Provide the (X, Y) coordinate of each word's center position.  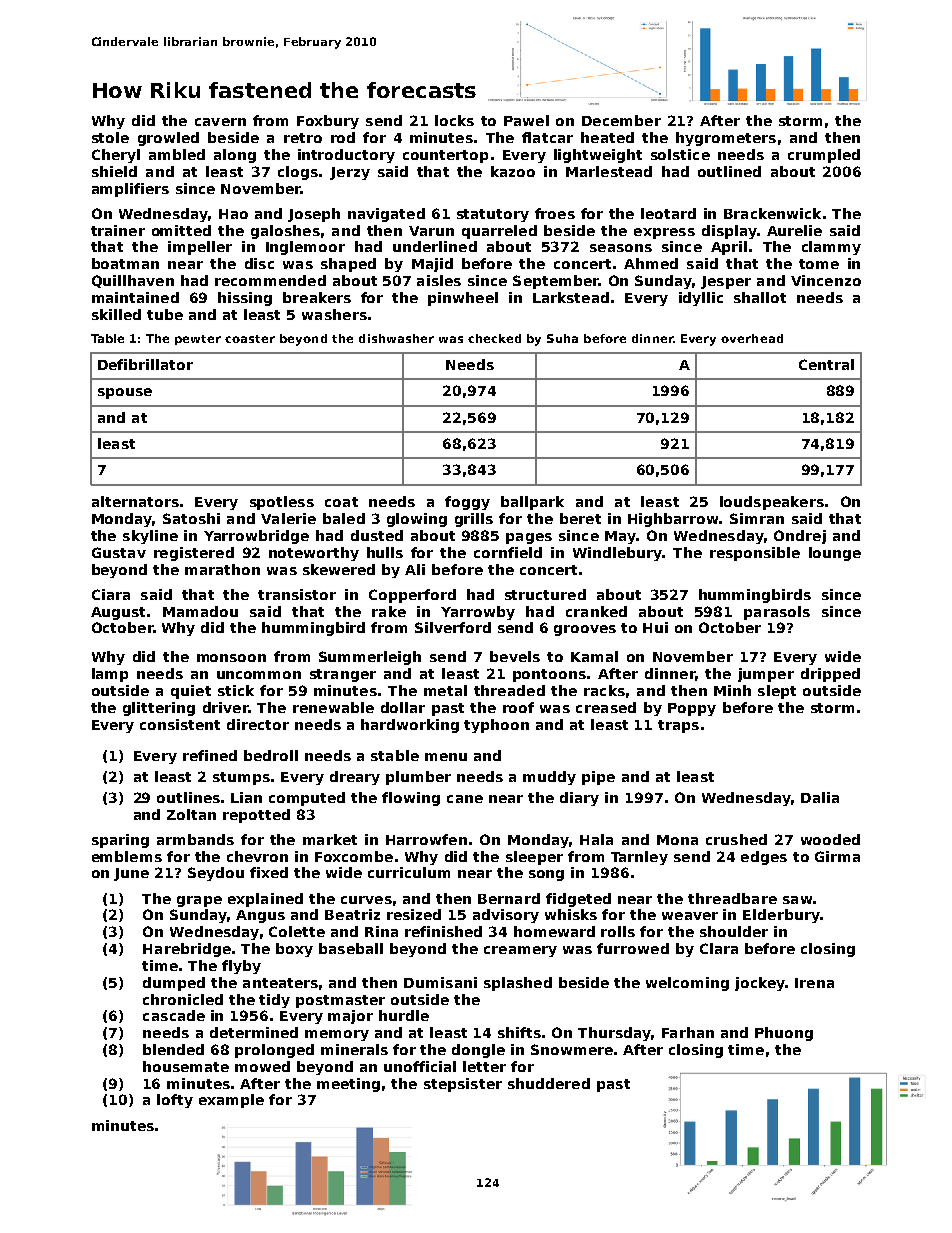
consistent (180, 724)
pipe (598, 778)
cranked (596, 611)
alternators (135, 501)
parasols (777, 613)
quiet (191, 692)
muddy (549, 778)
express (664, 233)
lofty (175, 1101)
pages (529, 538)
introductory (346, 156)
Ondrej (800, 537)
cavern (220, 122)
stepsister (463, 1085)
